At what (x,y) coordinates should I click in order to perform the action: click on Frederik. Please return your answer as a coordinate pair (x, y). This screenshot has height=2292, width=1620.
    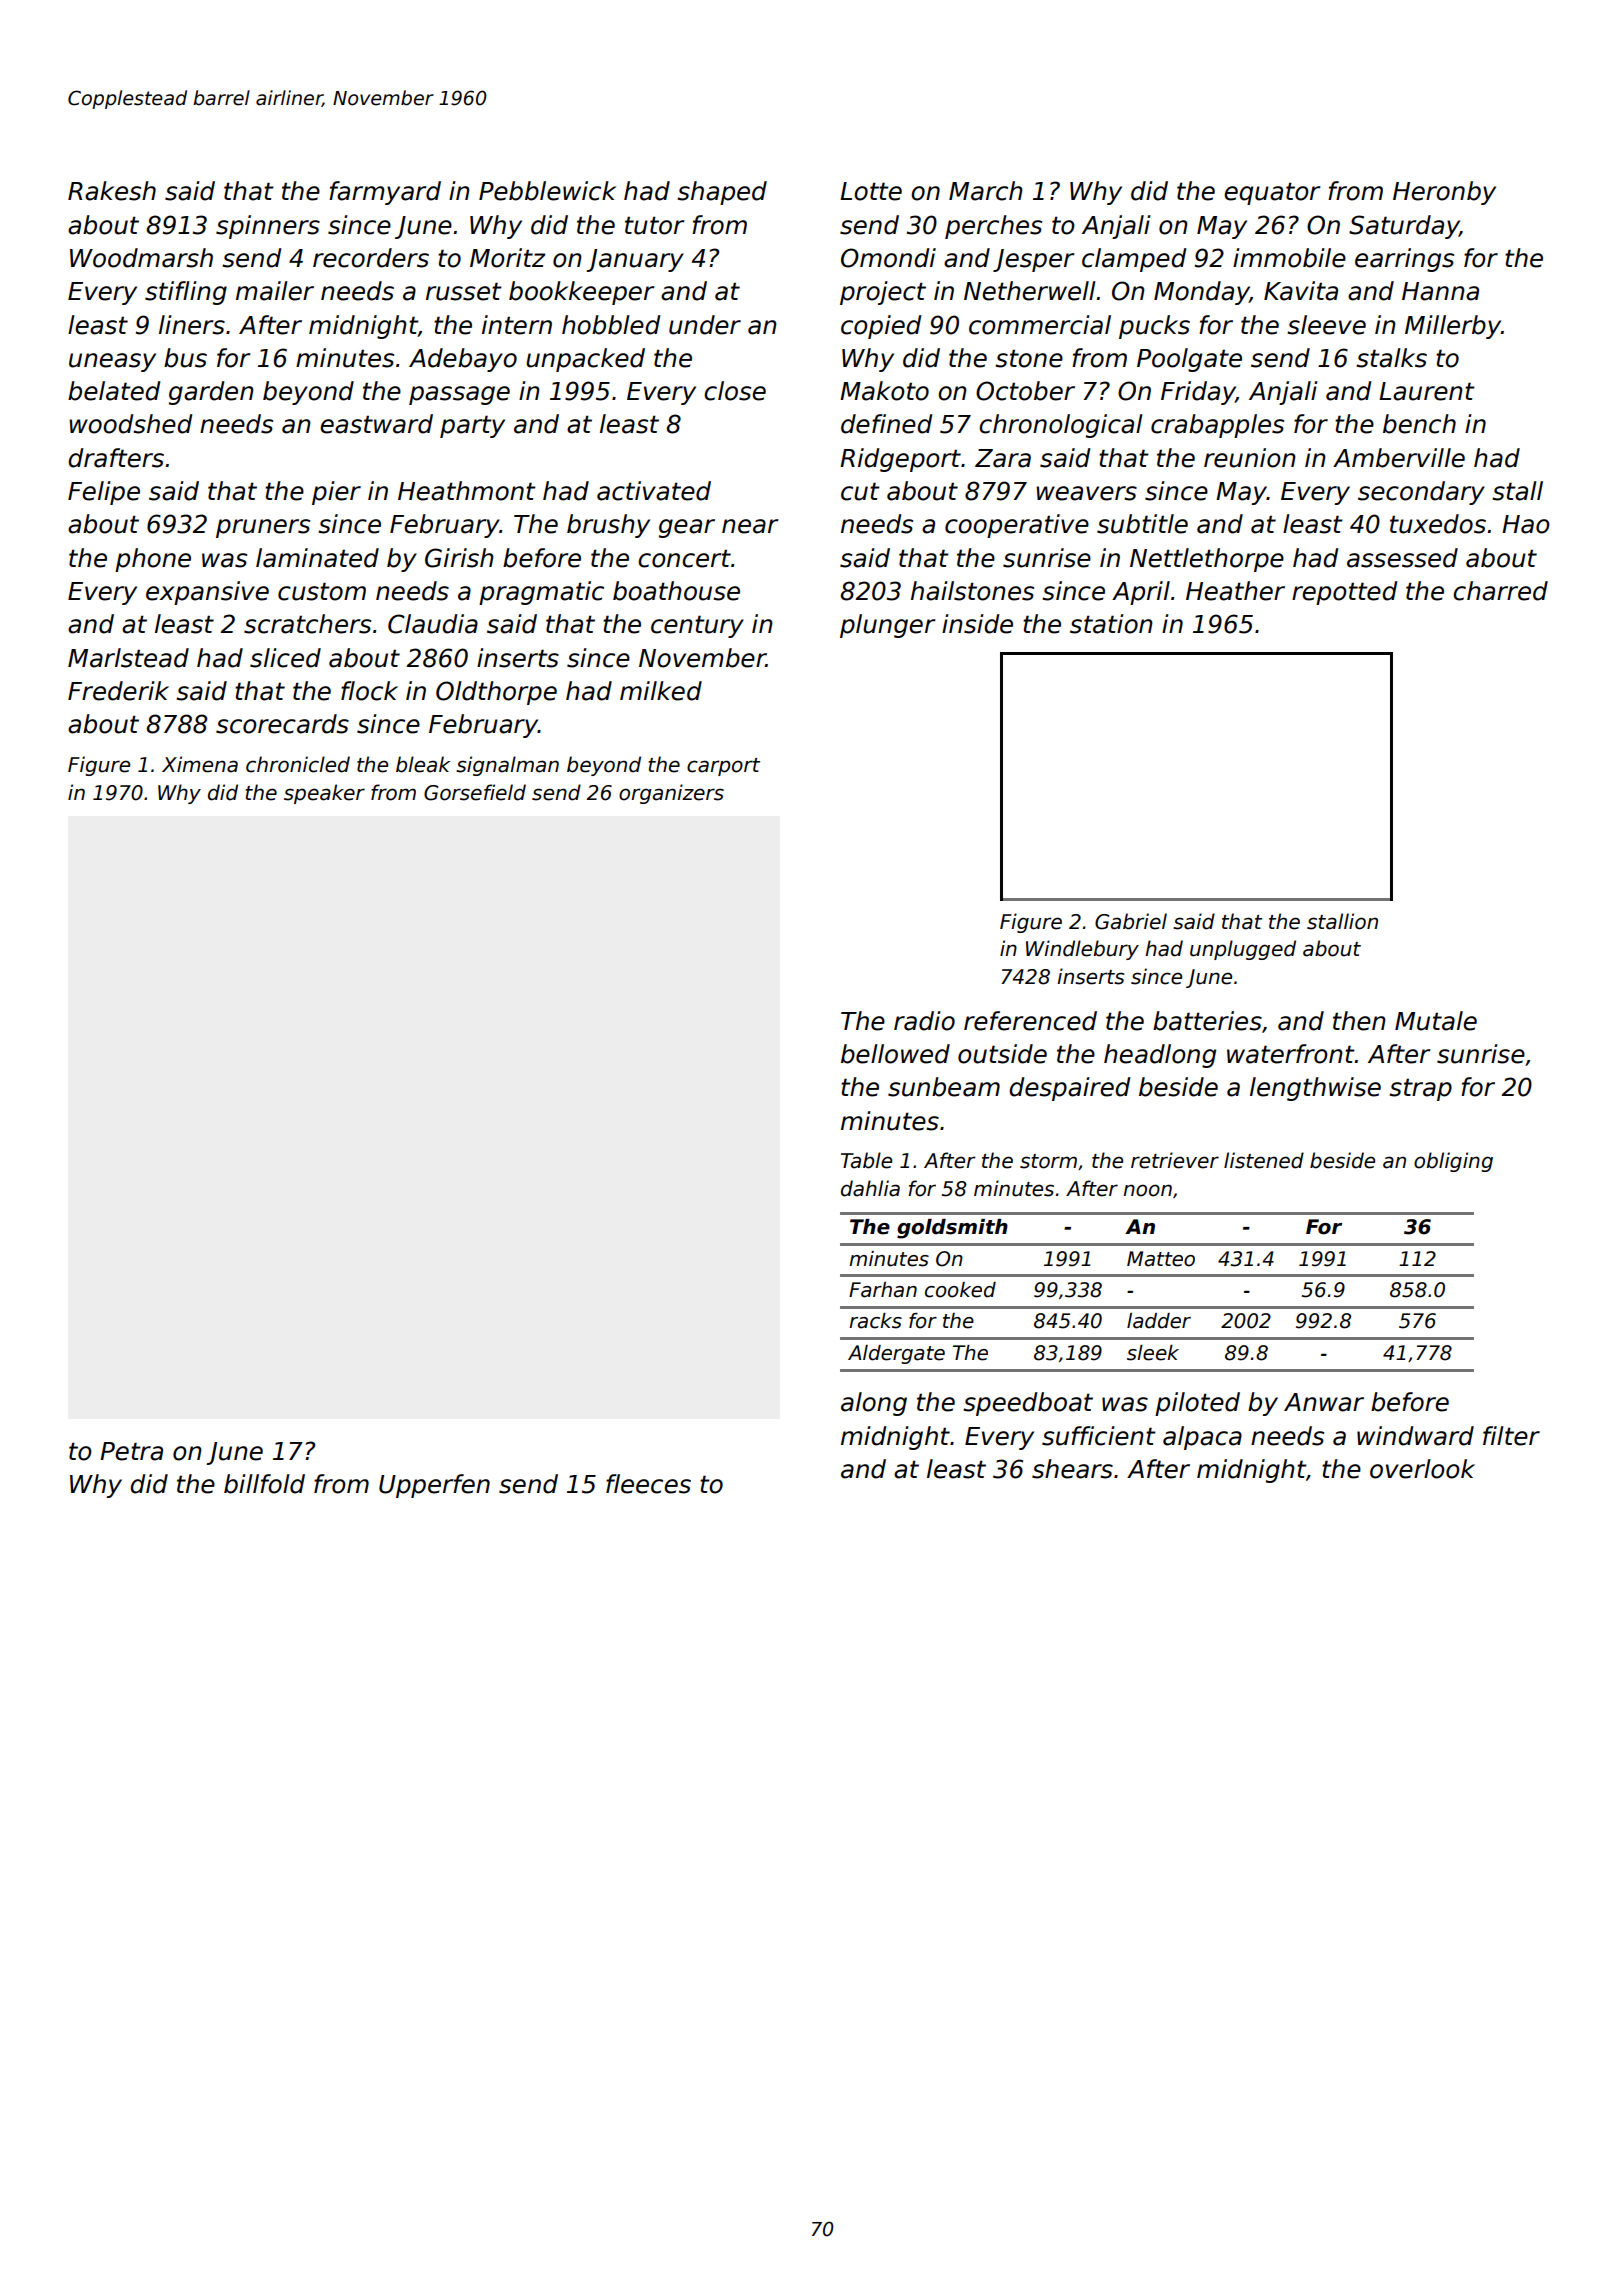
    Looking at the image, I should click on (118, 691).
